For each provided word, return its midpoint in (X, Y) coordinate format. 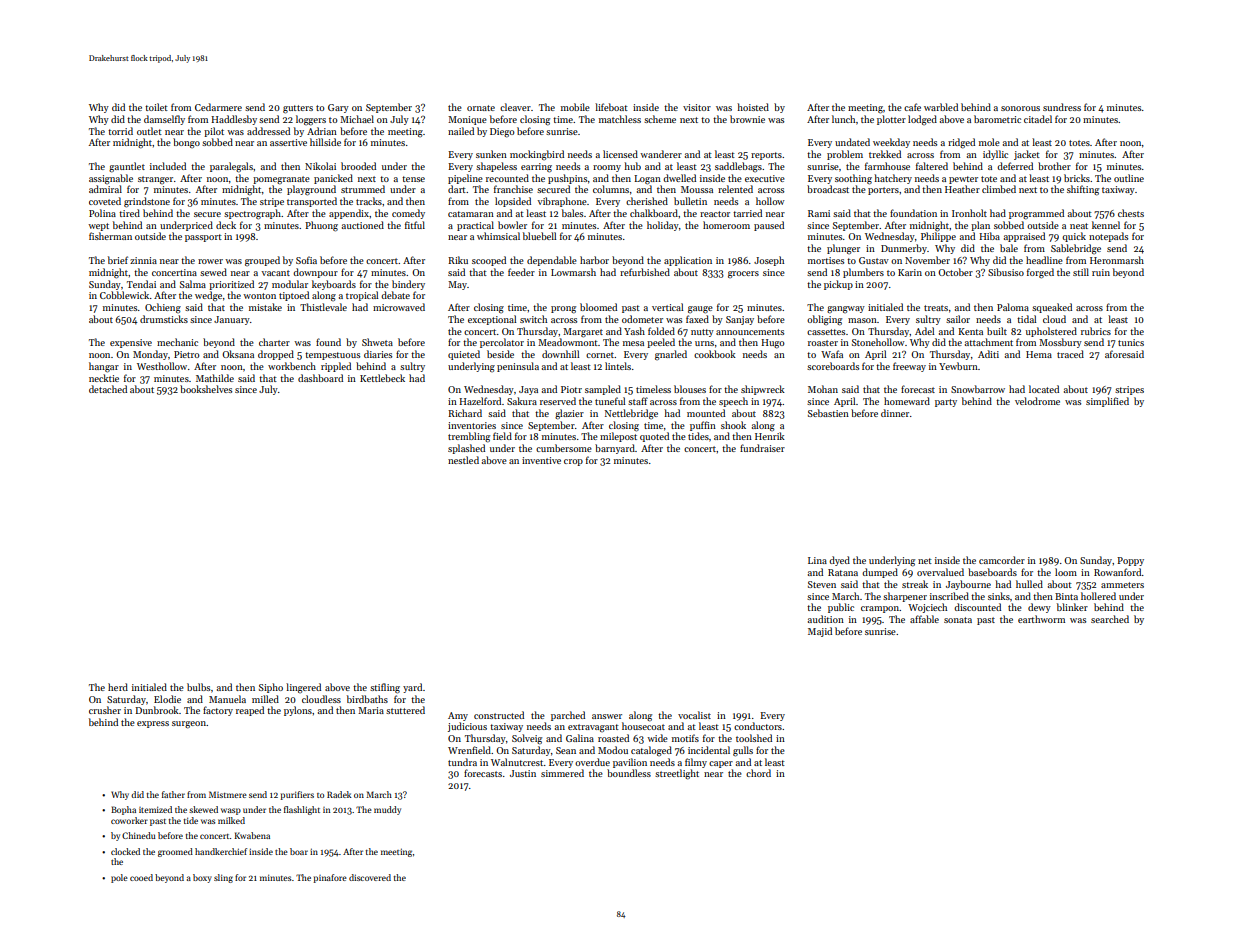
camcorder (1002, 560)
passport (203, 238)
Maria (371, 710)
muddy (387, 810)
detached (108, 389)
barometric (997, 119)
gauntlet (127, 167)
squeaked (1052, 308)
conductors (758, 726)
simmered (562, 773)
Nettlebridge (631, 414)
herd (118, 687)
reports (766, 156)
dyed (839, 561)
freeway (909, 367)
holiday (663, 226)
